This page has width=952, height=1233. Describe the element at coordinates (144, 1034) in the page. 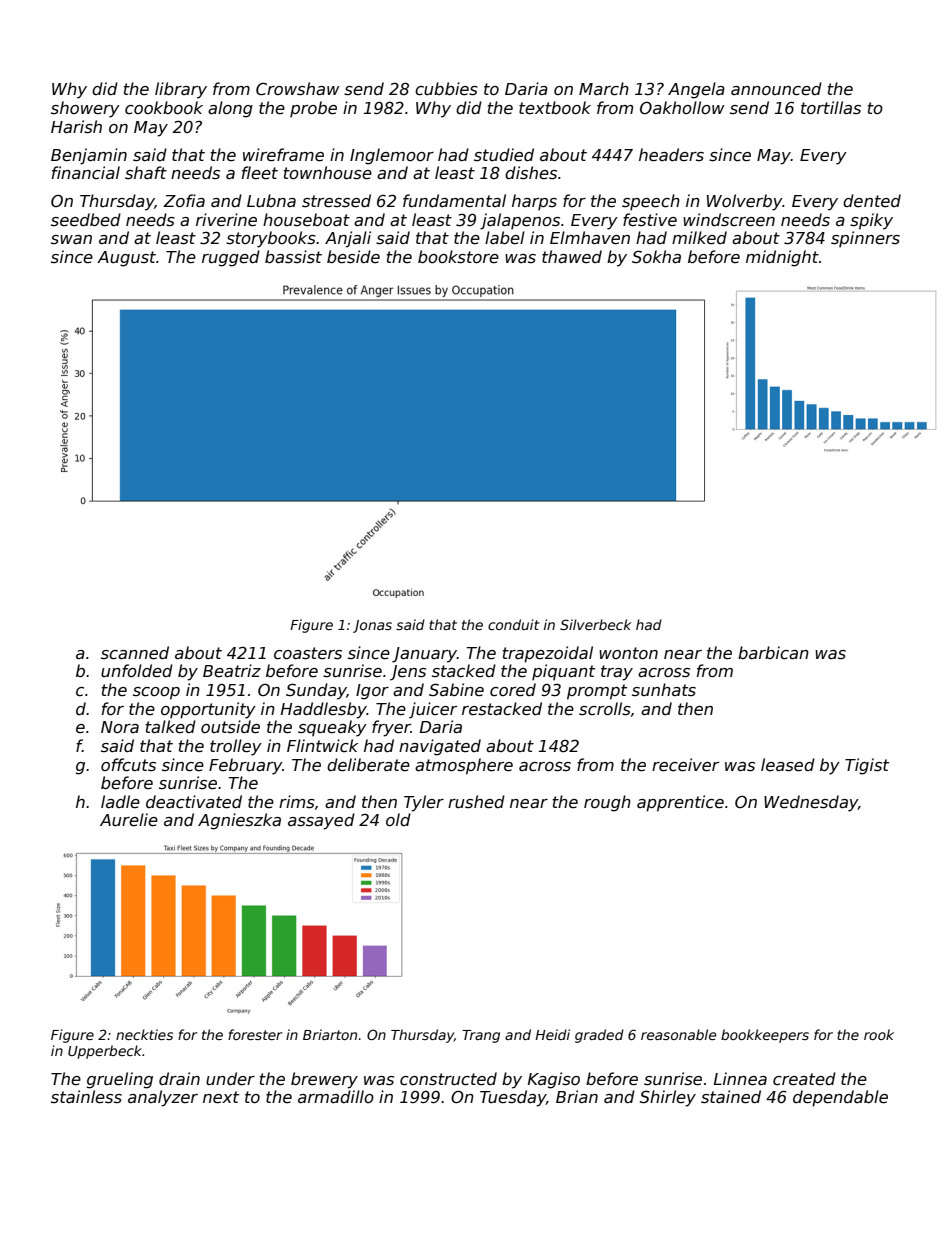

I see `neckties` at that location.
